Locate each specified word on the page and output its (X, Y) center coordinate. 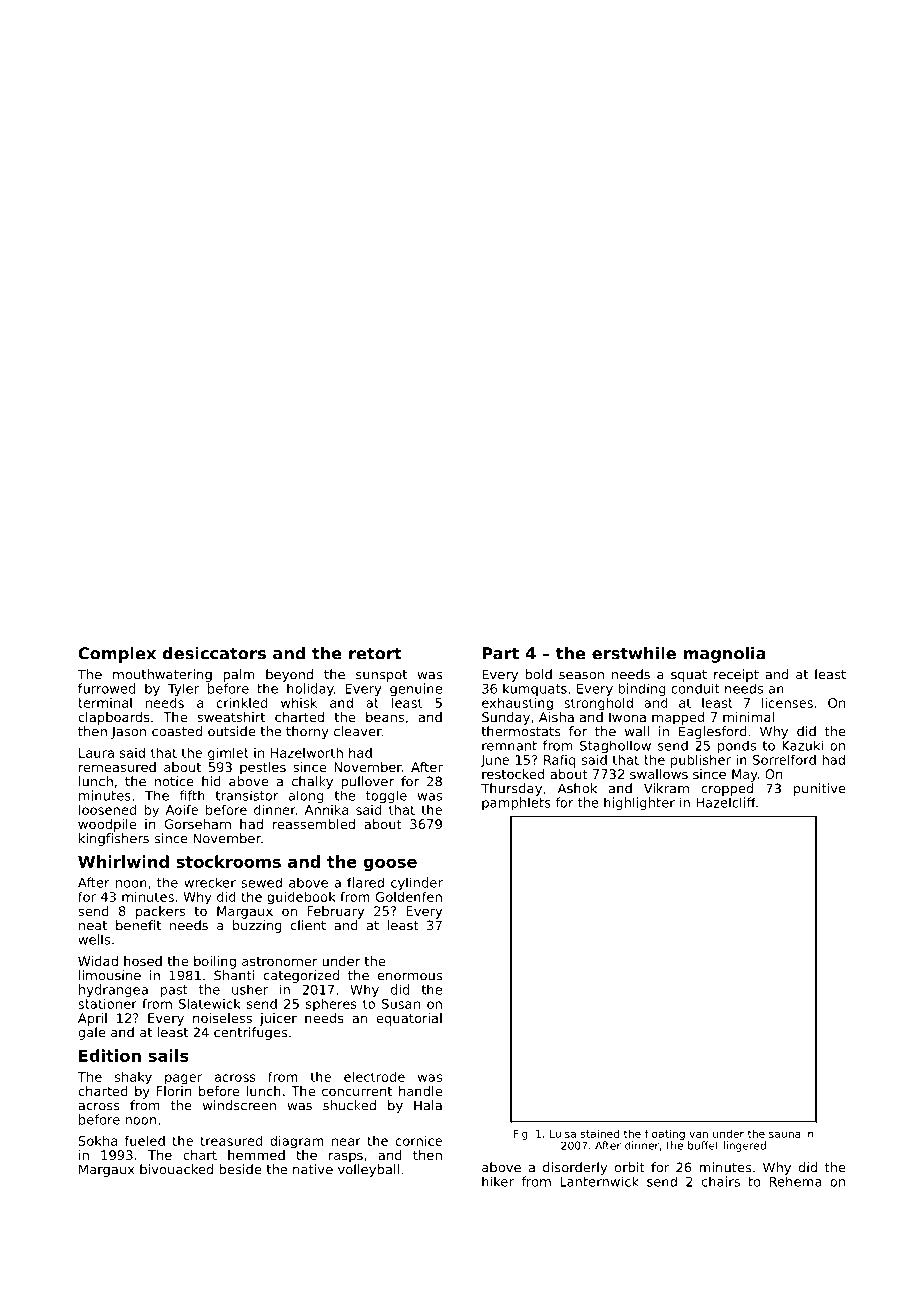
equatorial (409, 1019)
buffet (703, 1145)
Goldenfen (409, 896)
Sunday (506, 718)
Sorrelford (784, 759)
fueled (145, 1140)
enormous (410, 977)
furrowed (106, 688)
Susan (401, 1004)
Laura (96, 753)
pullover (367, 782)
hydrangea (113, 990)
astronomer (280, 961)
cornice (419, 1140)
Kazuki (802, 745)
